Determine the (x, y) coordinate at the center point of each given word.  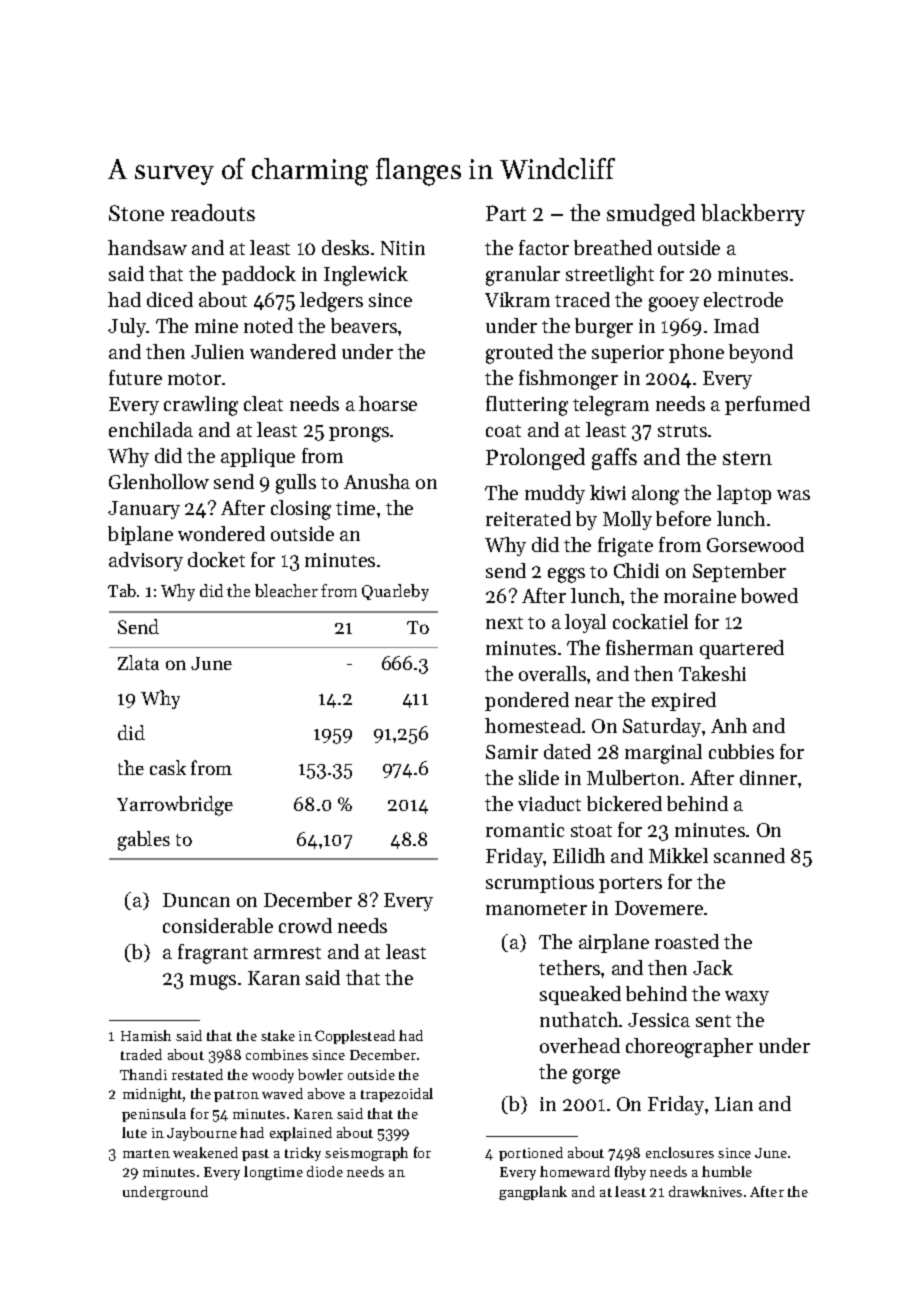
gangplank (533, 1193)
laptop (744, 494)
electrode (743, 299)
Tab (122, 590)
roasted (687, 941)
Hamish (146, 1035)
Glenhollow (159, 481)
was (793, 495)
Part (506, 213)
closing (301, 510)
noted (268, 325)
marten (146, 1153)
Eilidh (579, 855)
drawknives (705, 1191)
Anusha (377, 481)
